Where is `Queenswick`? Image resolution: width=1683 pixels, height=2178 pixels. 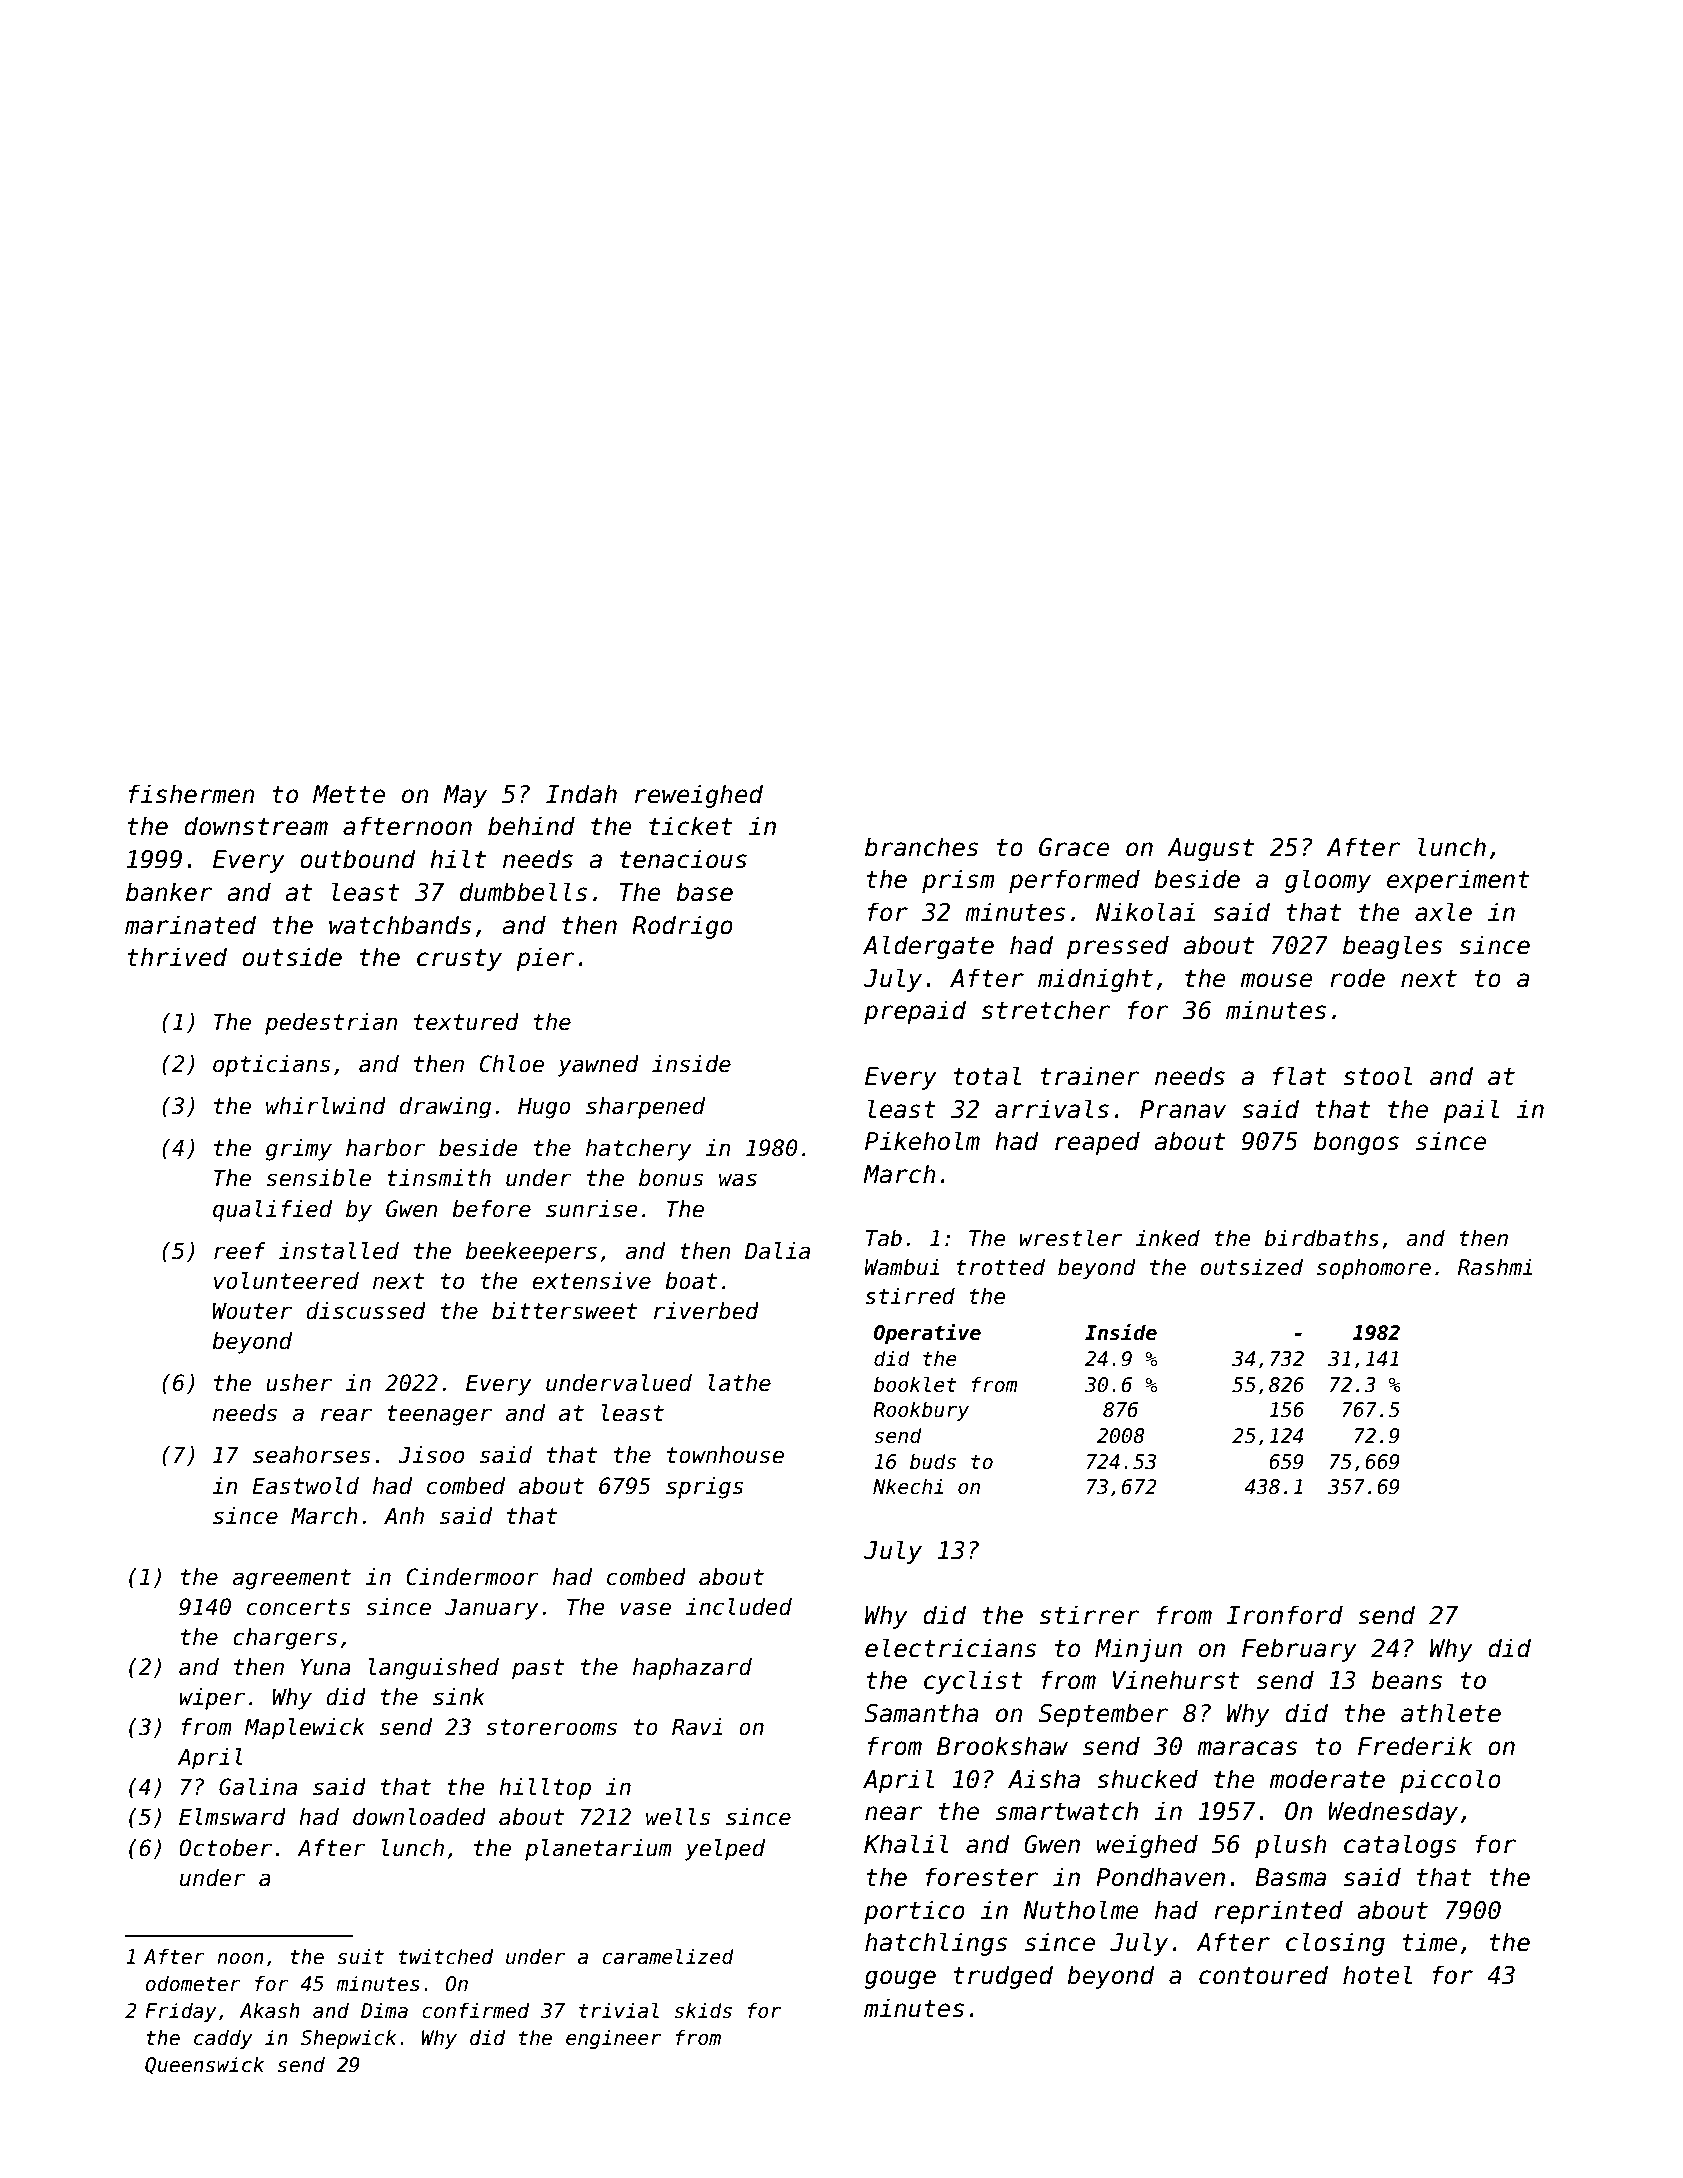 Queenswick is located at coordinates (204, 2065).
